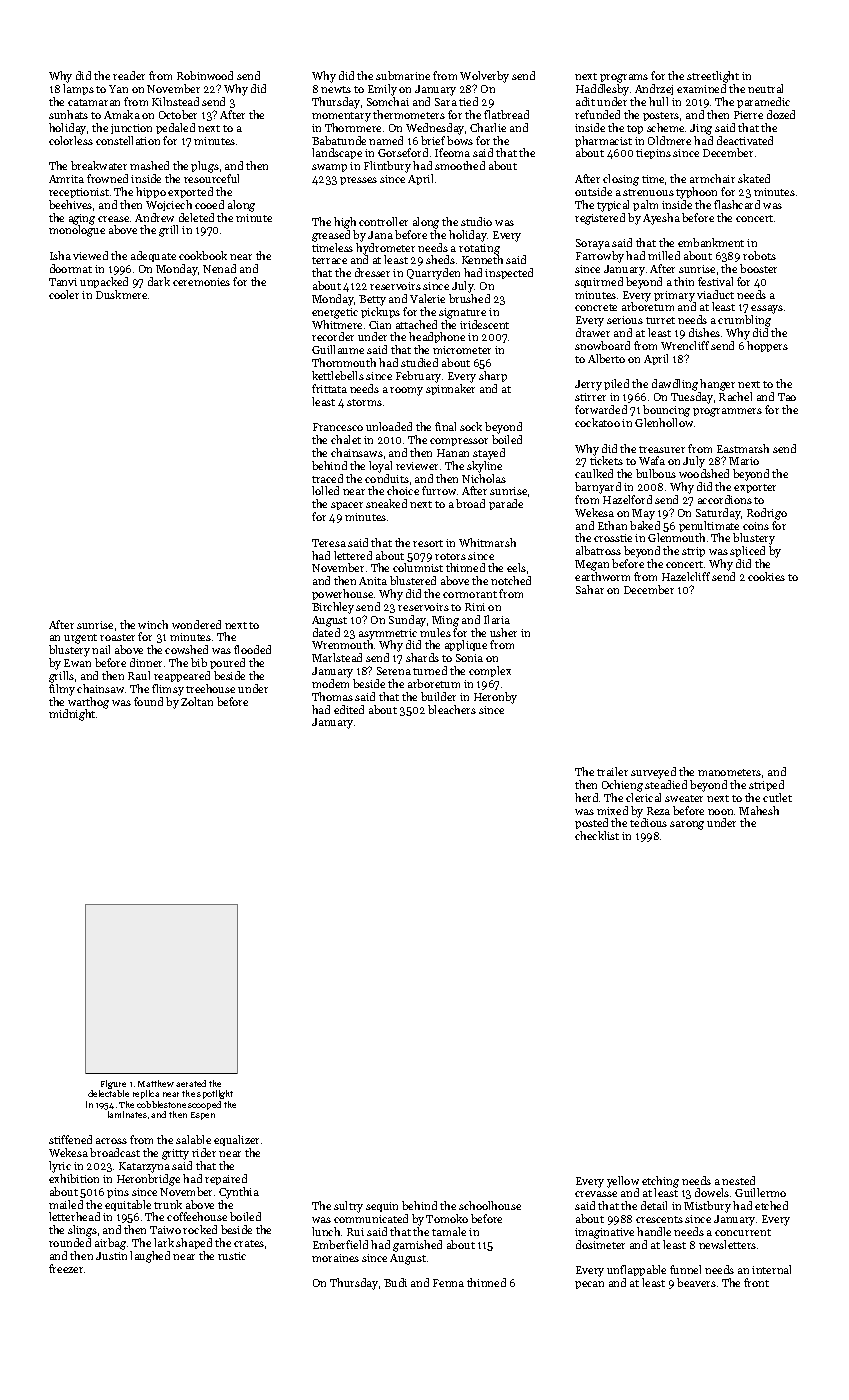 This image has height=1400, width=849. I want to click on pecan, so click(589, 1285).
